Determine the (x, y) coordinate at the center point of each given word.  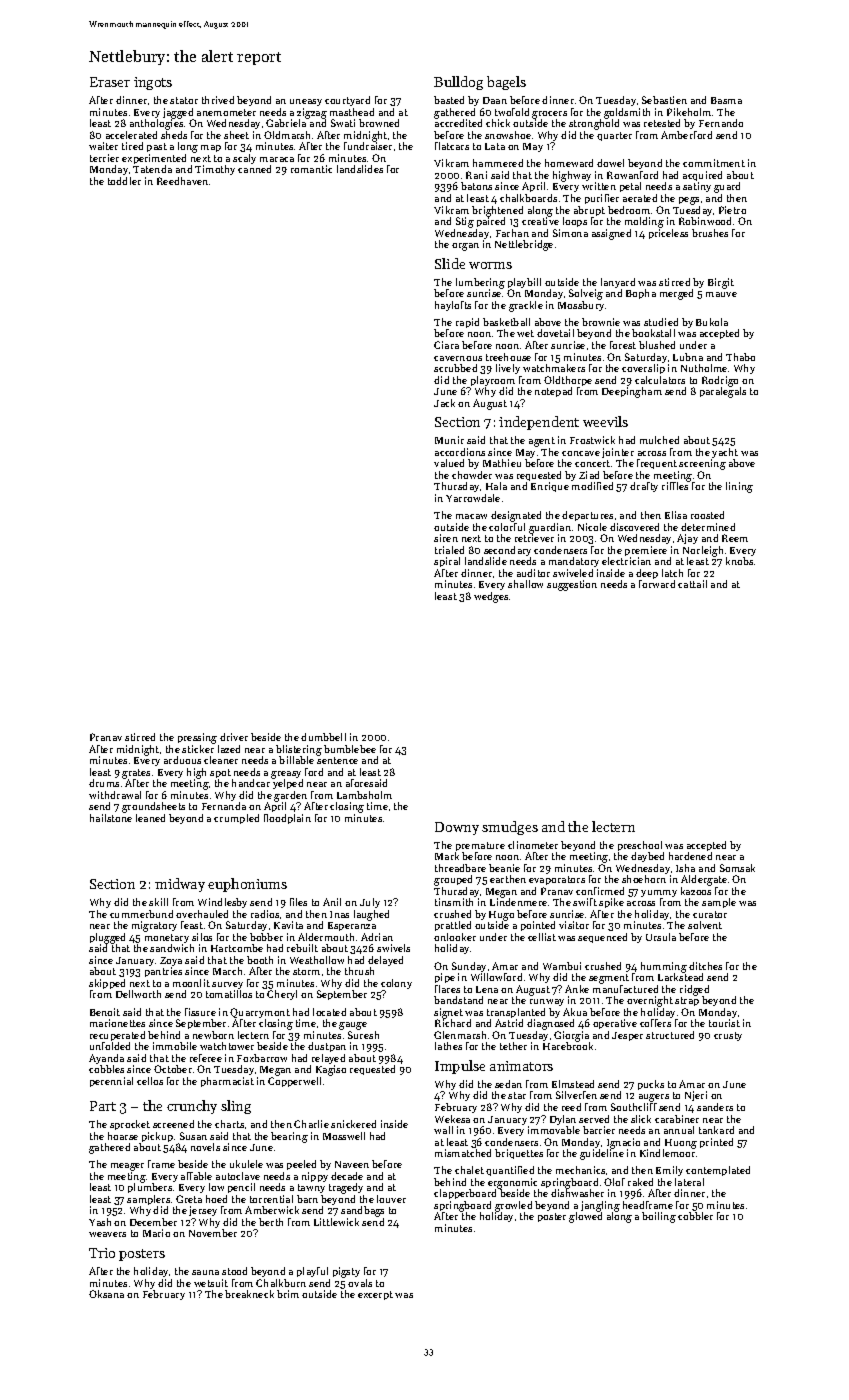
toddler (124, 181)
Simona (570, 233)
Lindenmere (518, 902)
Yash (100, 1222)
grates (136, 774)
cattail (692, 584)
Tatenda (152, 169)
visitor (574, 925)
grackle (526, 306)
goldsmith (627, 113)
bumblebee (350, 749)
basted (449, 100)
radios (265, 914)
